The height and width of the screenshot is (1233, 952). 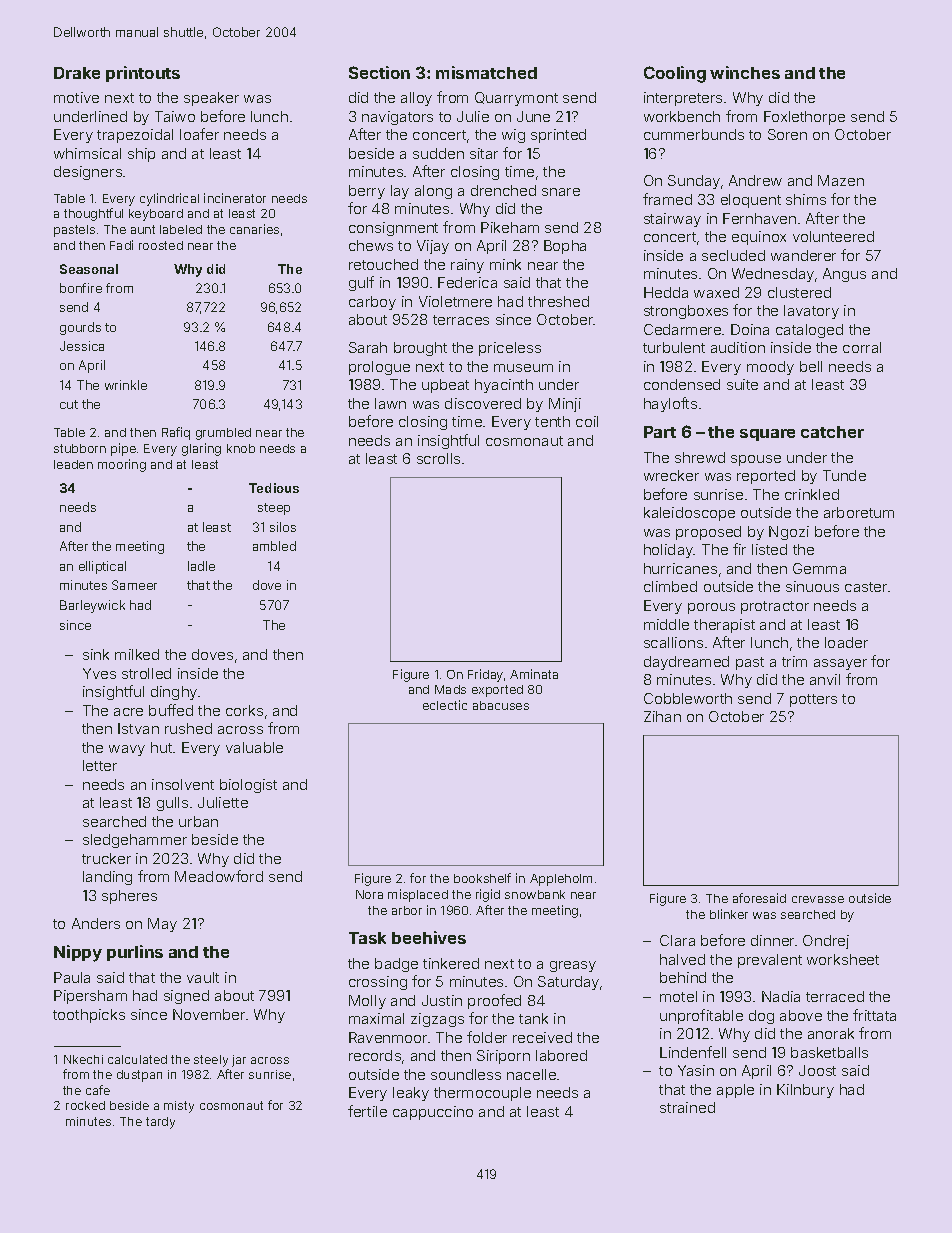 What do you see at coordinates (160, 1123) in the screenshot?
I see `tardy` at bounding box center [160, 1123].
